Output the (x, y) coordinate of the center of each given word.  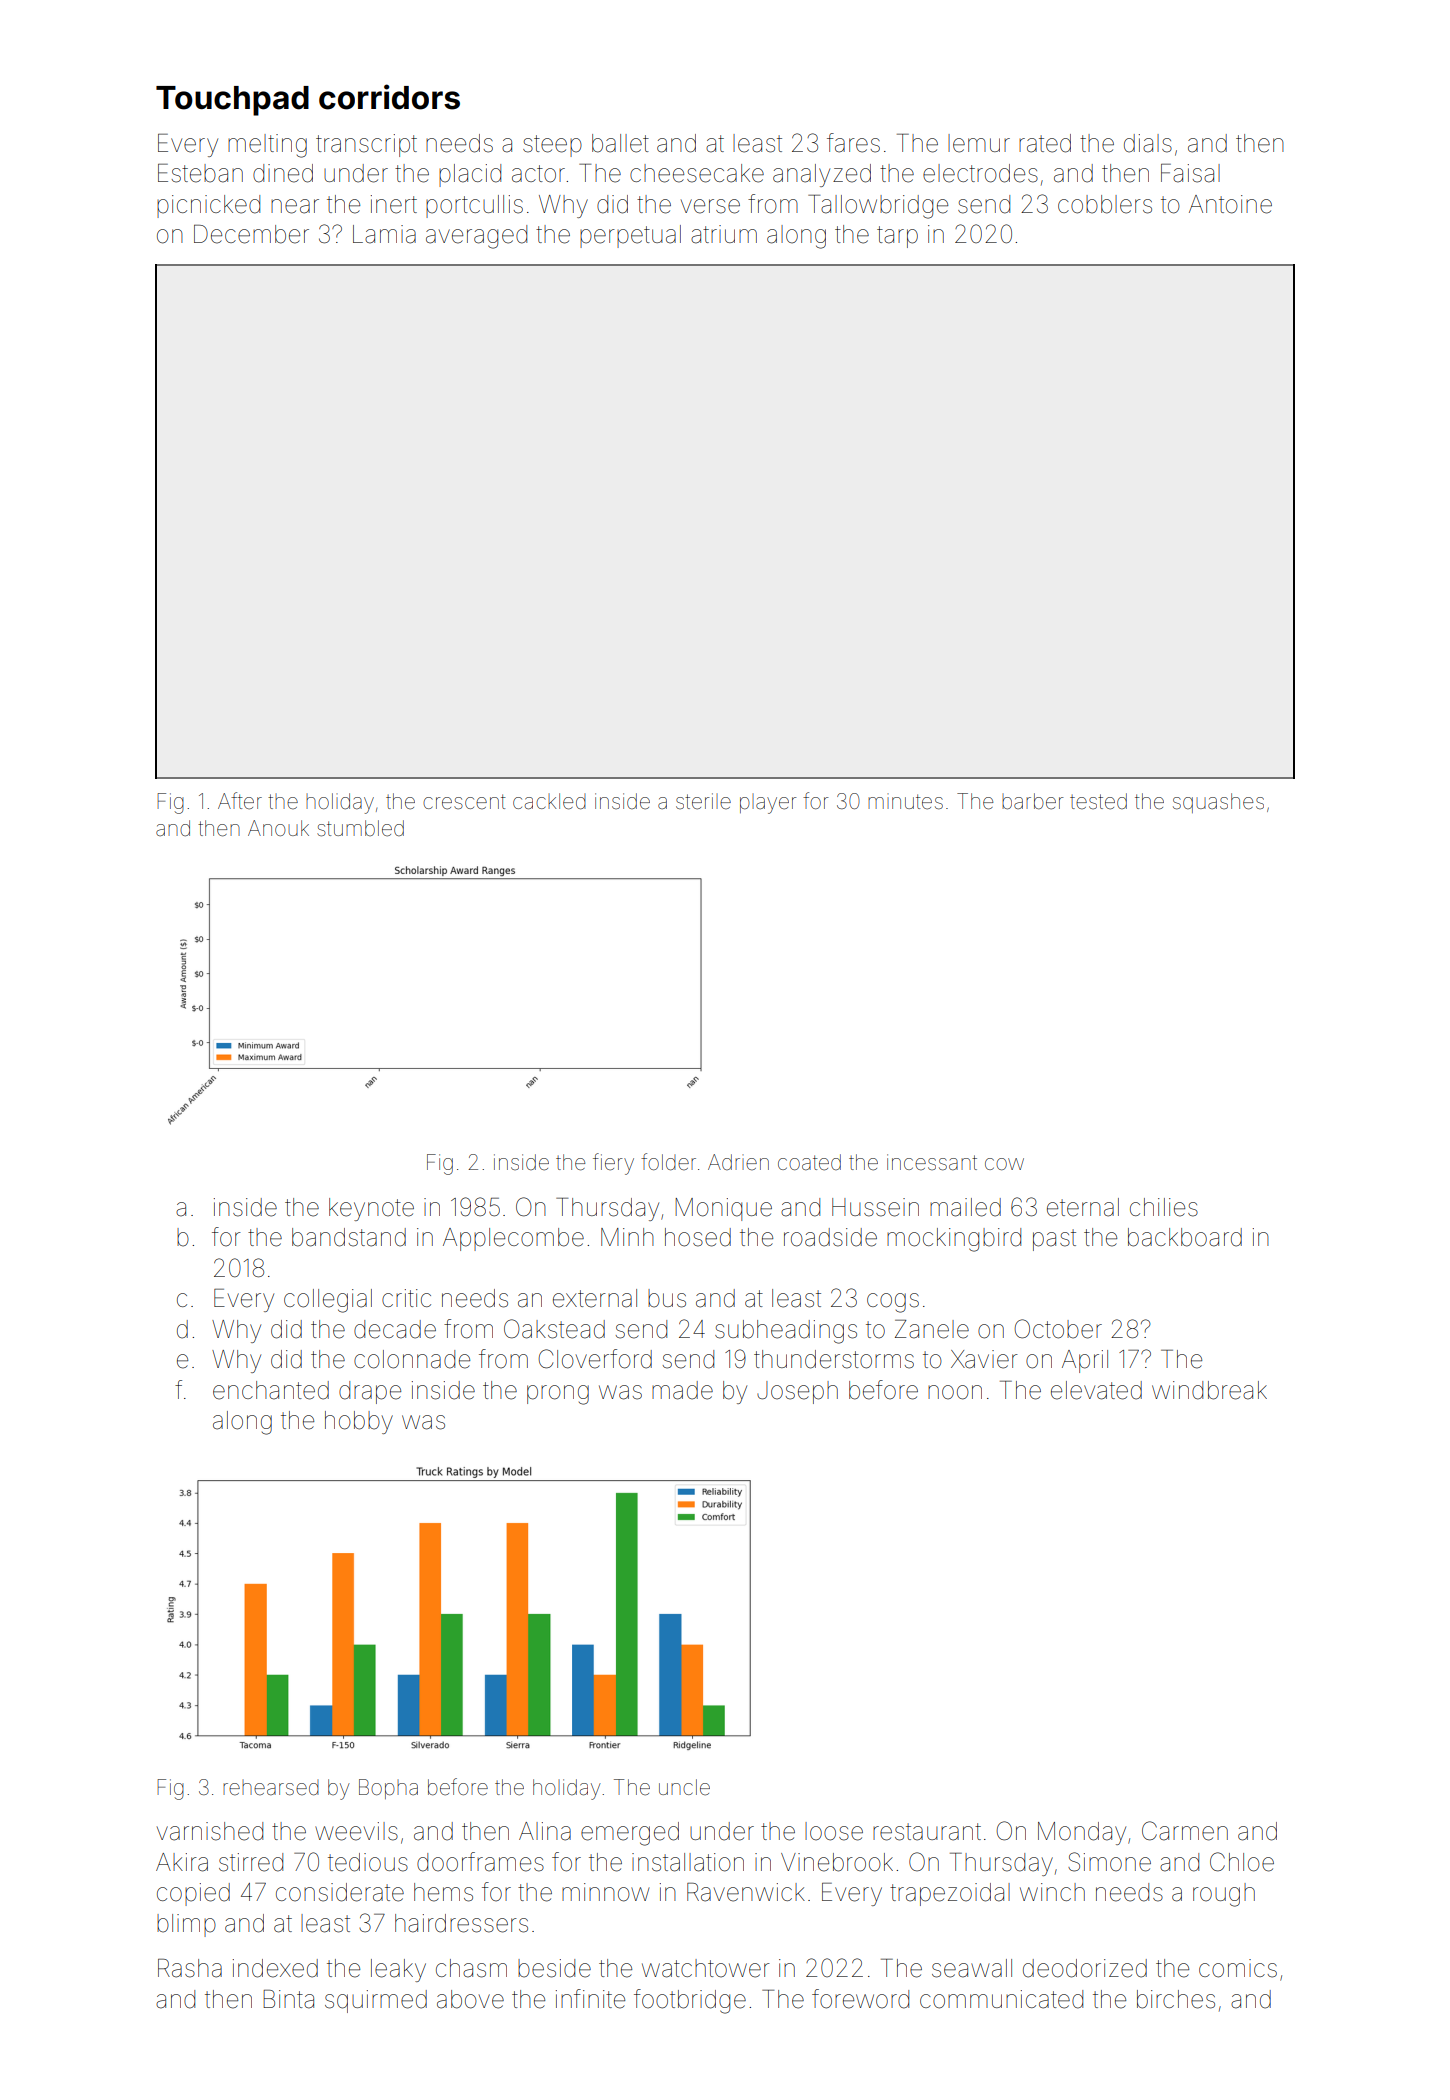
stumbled (360, 828)
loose (834, 1831)
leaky (398, 1970)
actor (538, 174)
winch (1052, 1892)
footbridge (690, 2001)
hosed (698, 1237)
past (1054, 1240)
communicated (1001, 1999)
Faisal (1190, 173)
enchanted (271, 1390)
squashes (1218, 803)
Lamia (384, 234)
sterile (703, 801)
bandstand (349, 1237)
